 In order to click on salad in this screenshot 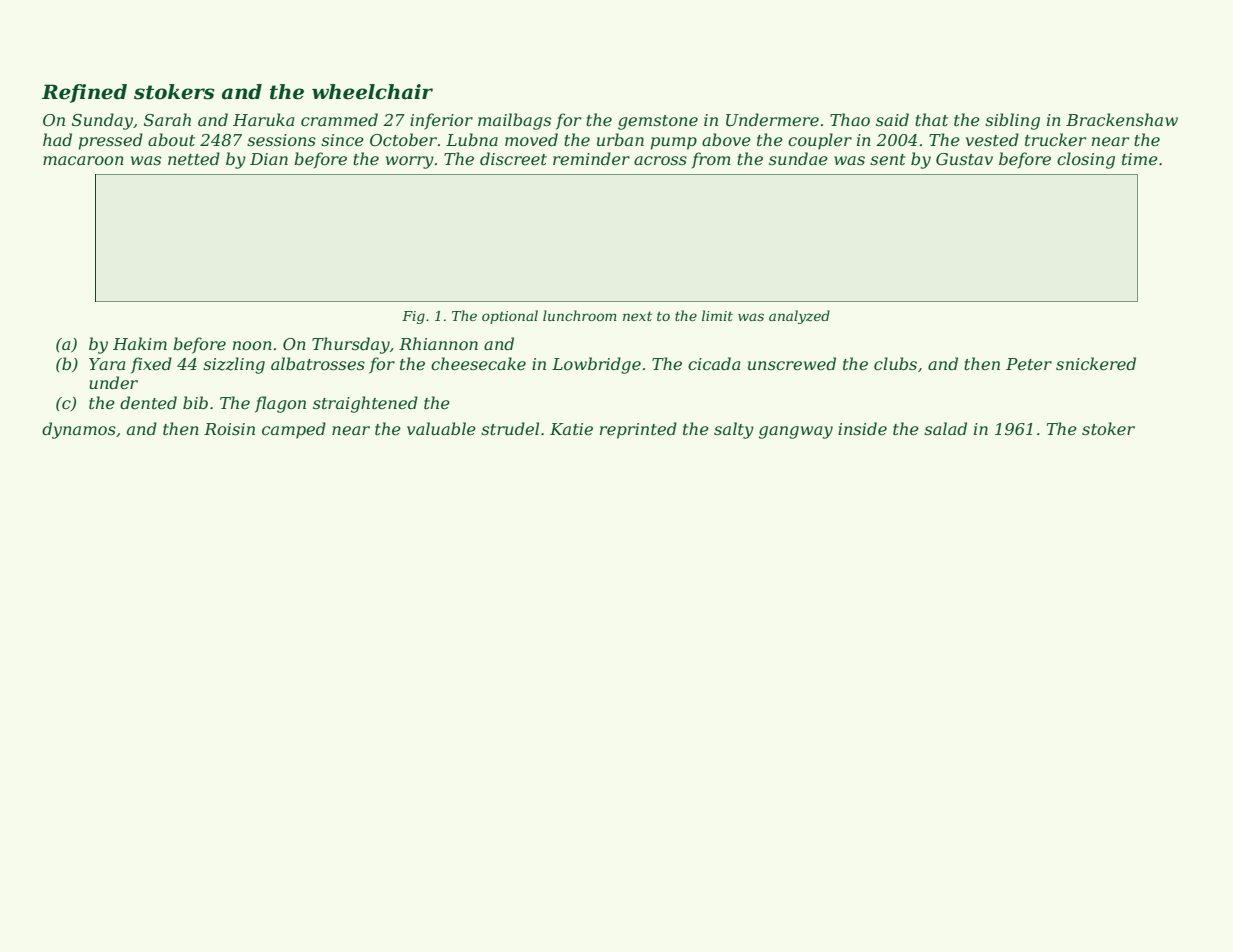, I will do `click(945, 428)`.
